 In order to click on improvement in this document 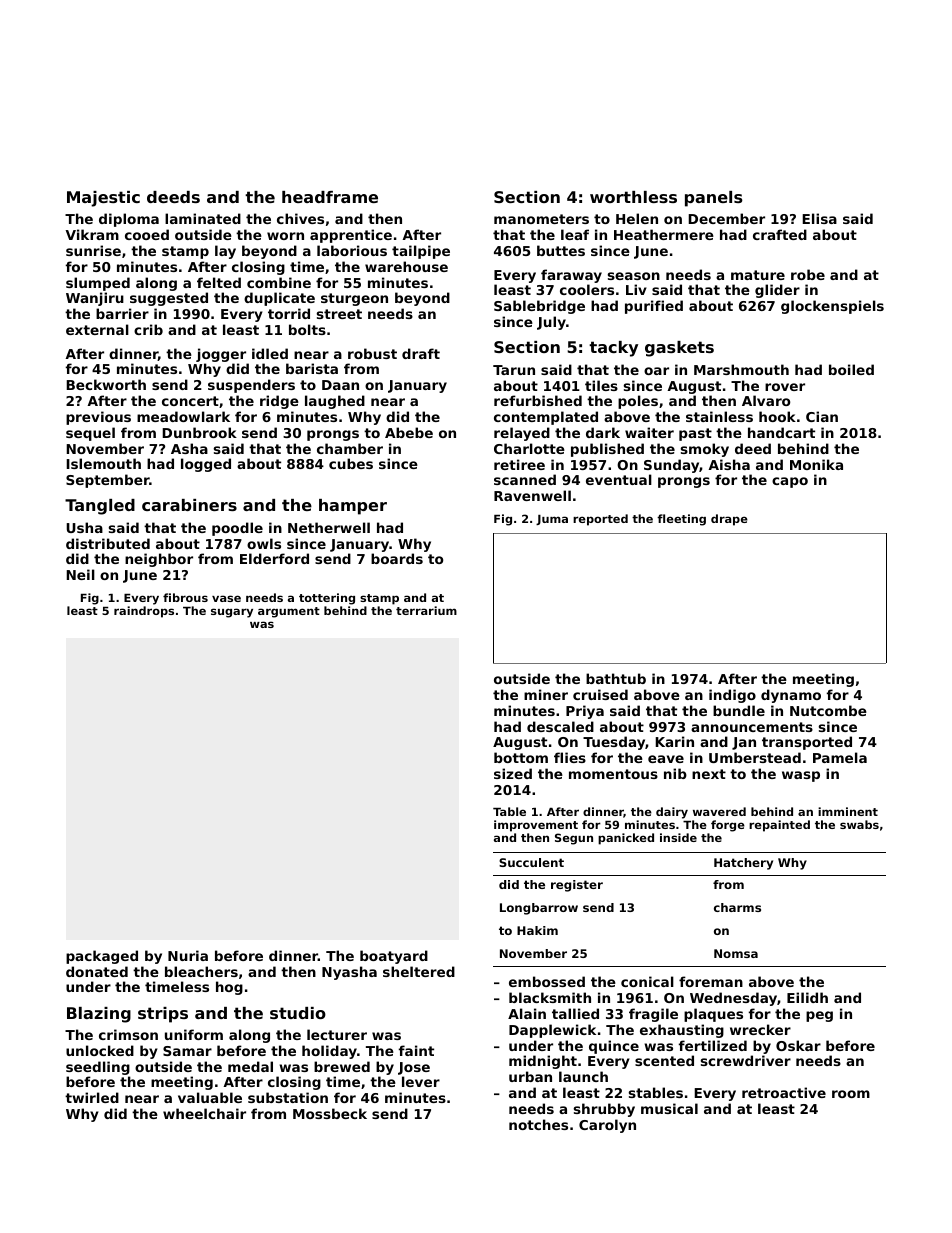, I will do `click(536, 826)`.
